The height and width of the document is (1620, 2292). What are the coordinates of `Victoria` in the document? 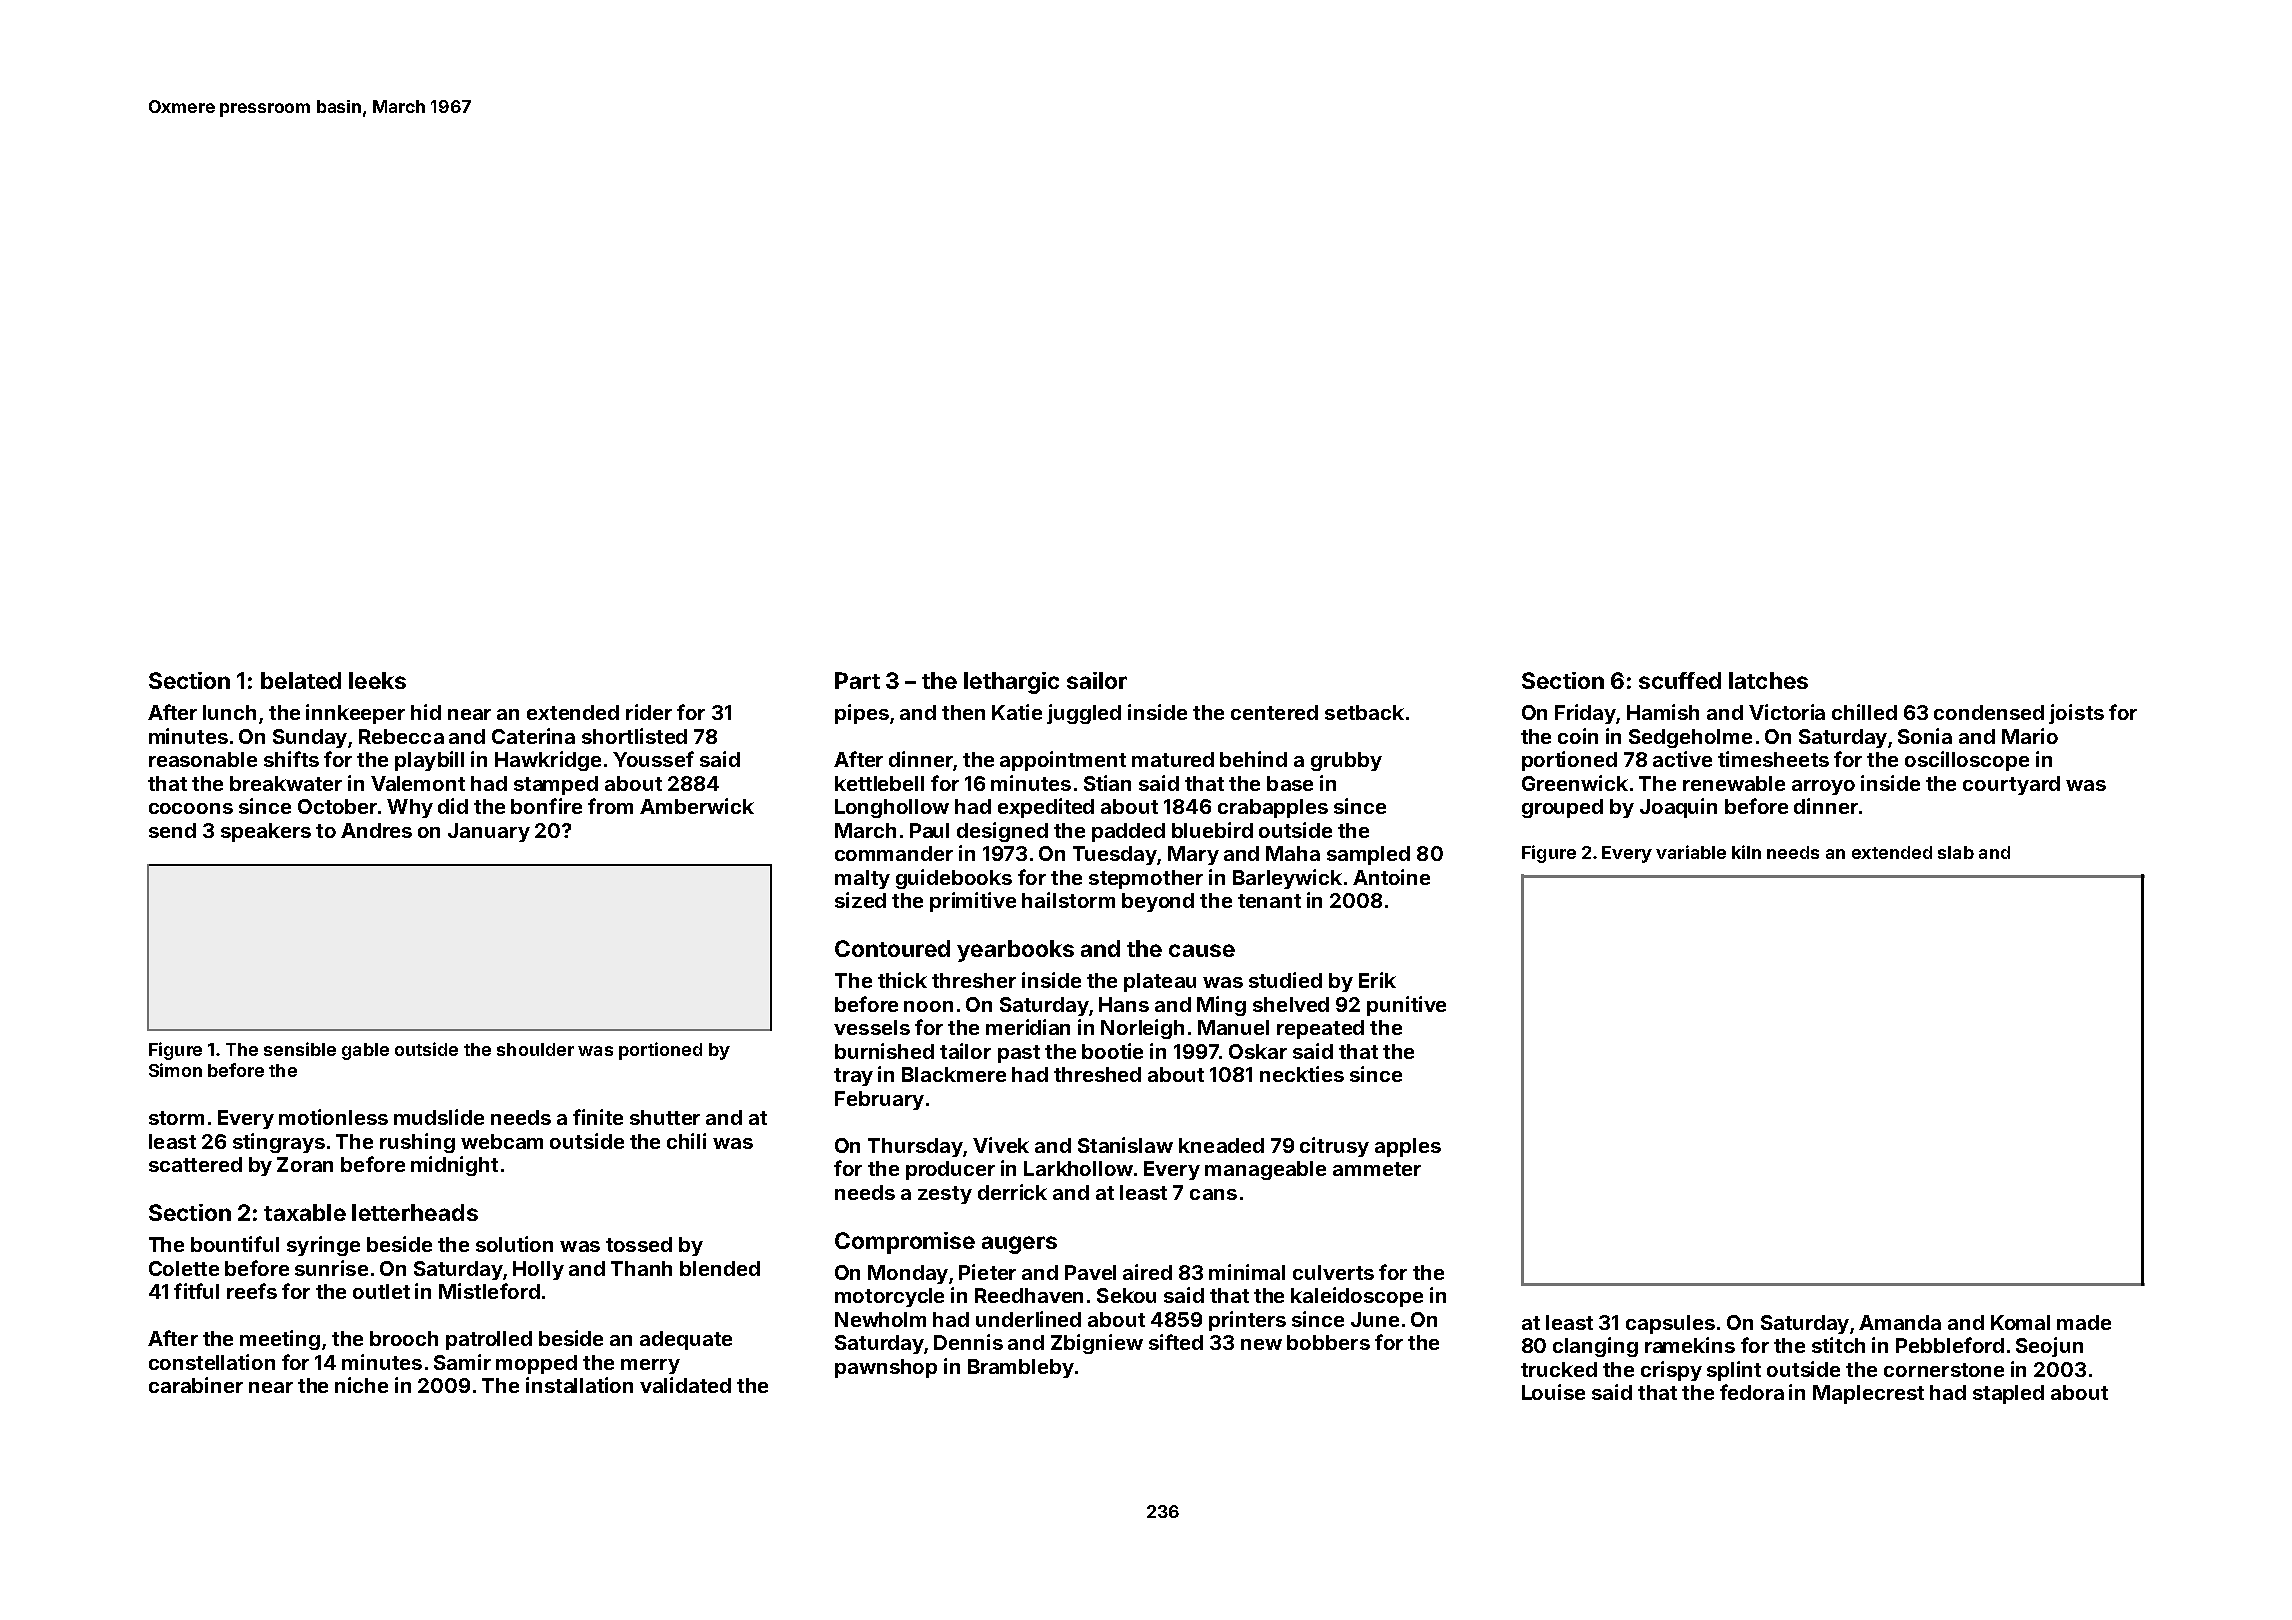 It's located at (1787, 712).
